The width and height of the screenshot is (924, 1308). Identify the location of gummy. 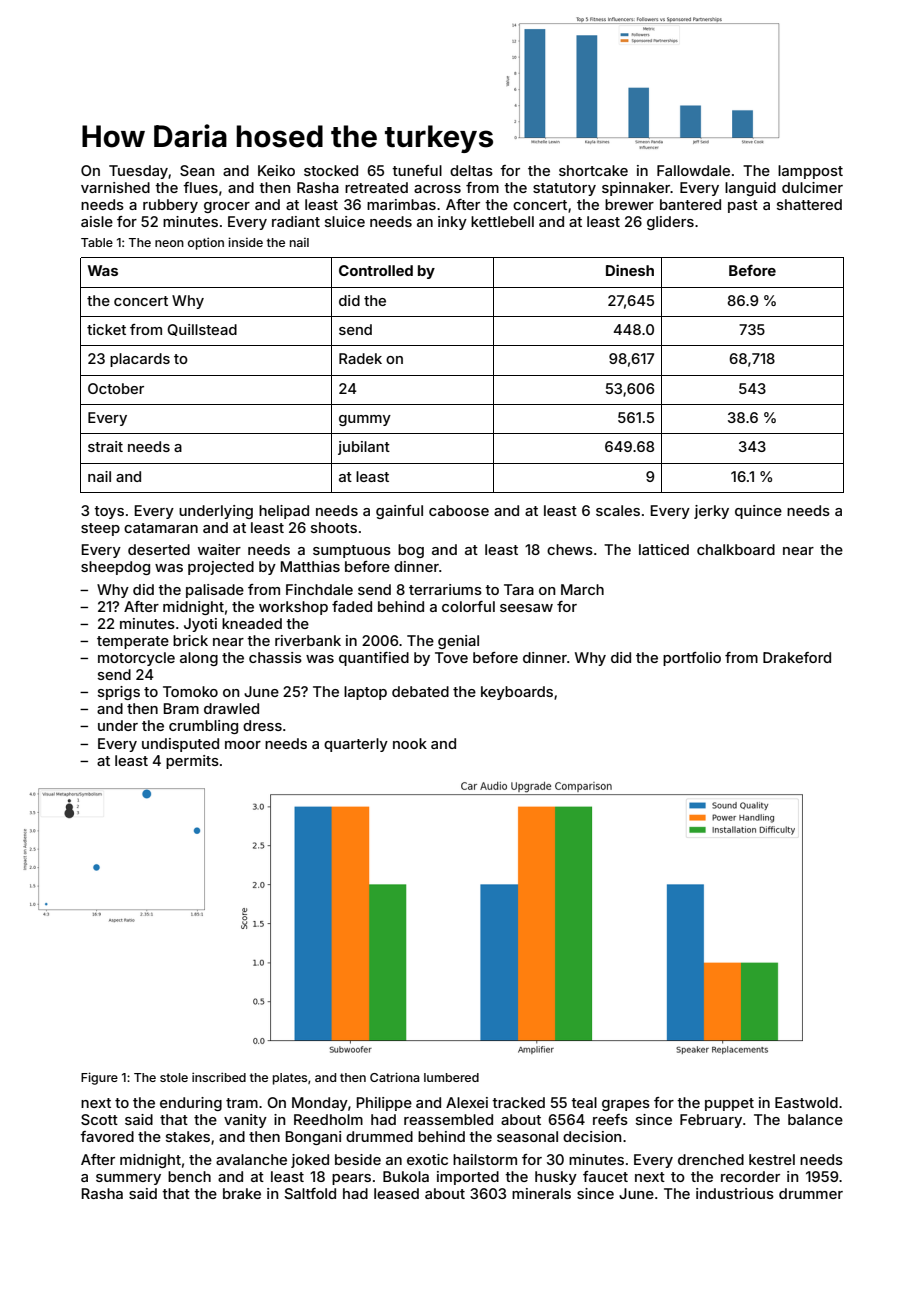
(365, 420).
